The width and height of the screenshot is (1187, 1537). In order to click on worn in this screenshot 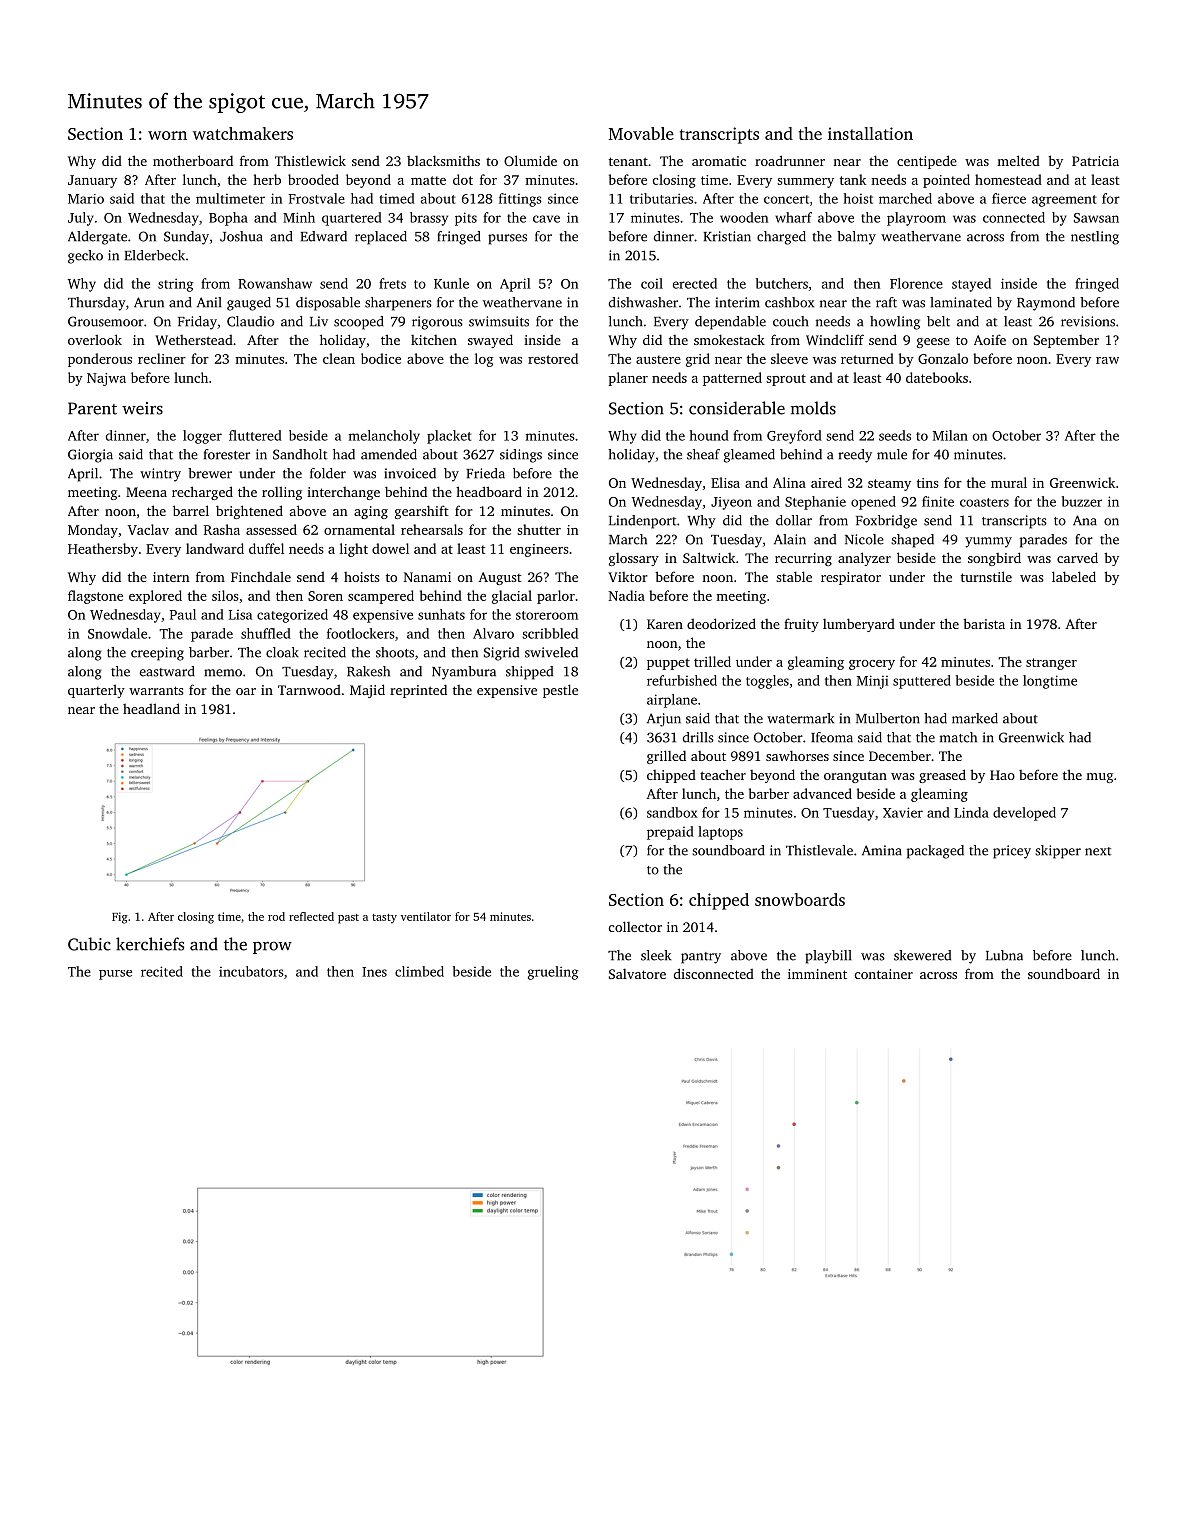, I will do `click(167, 135)`.
